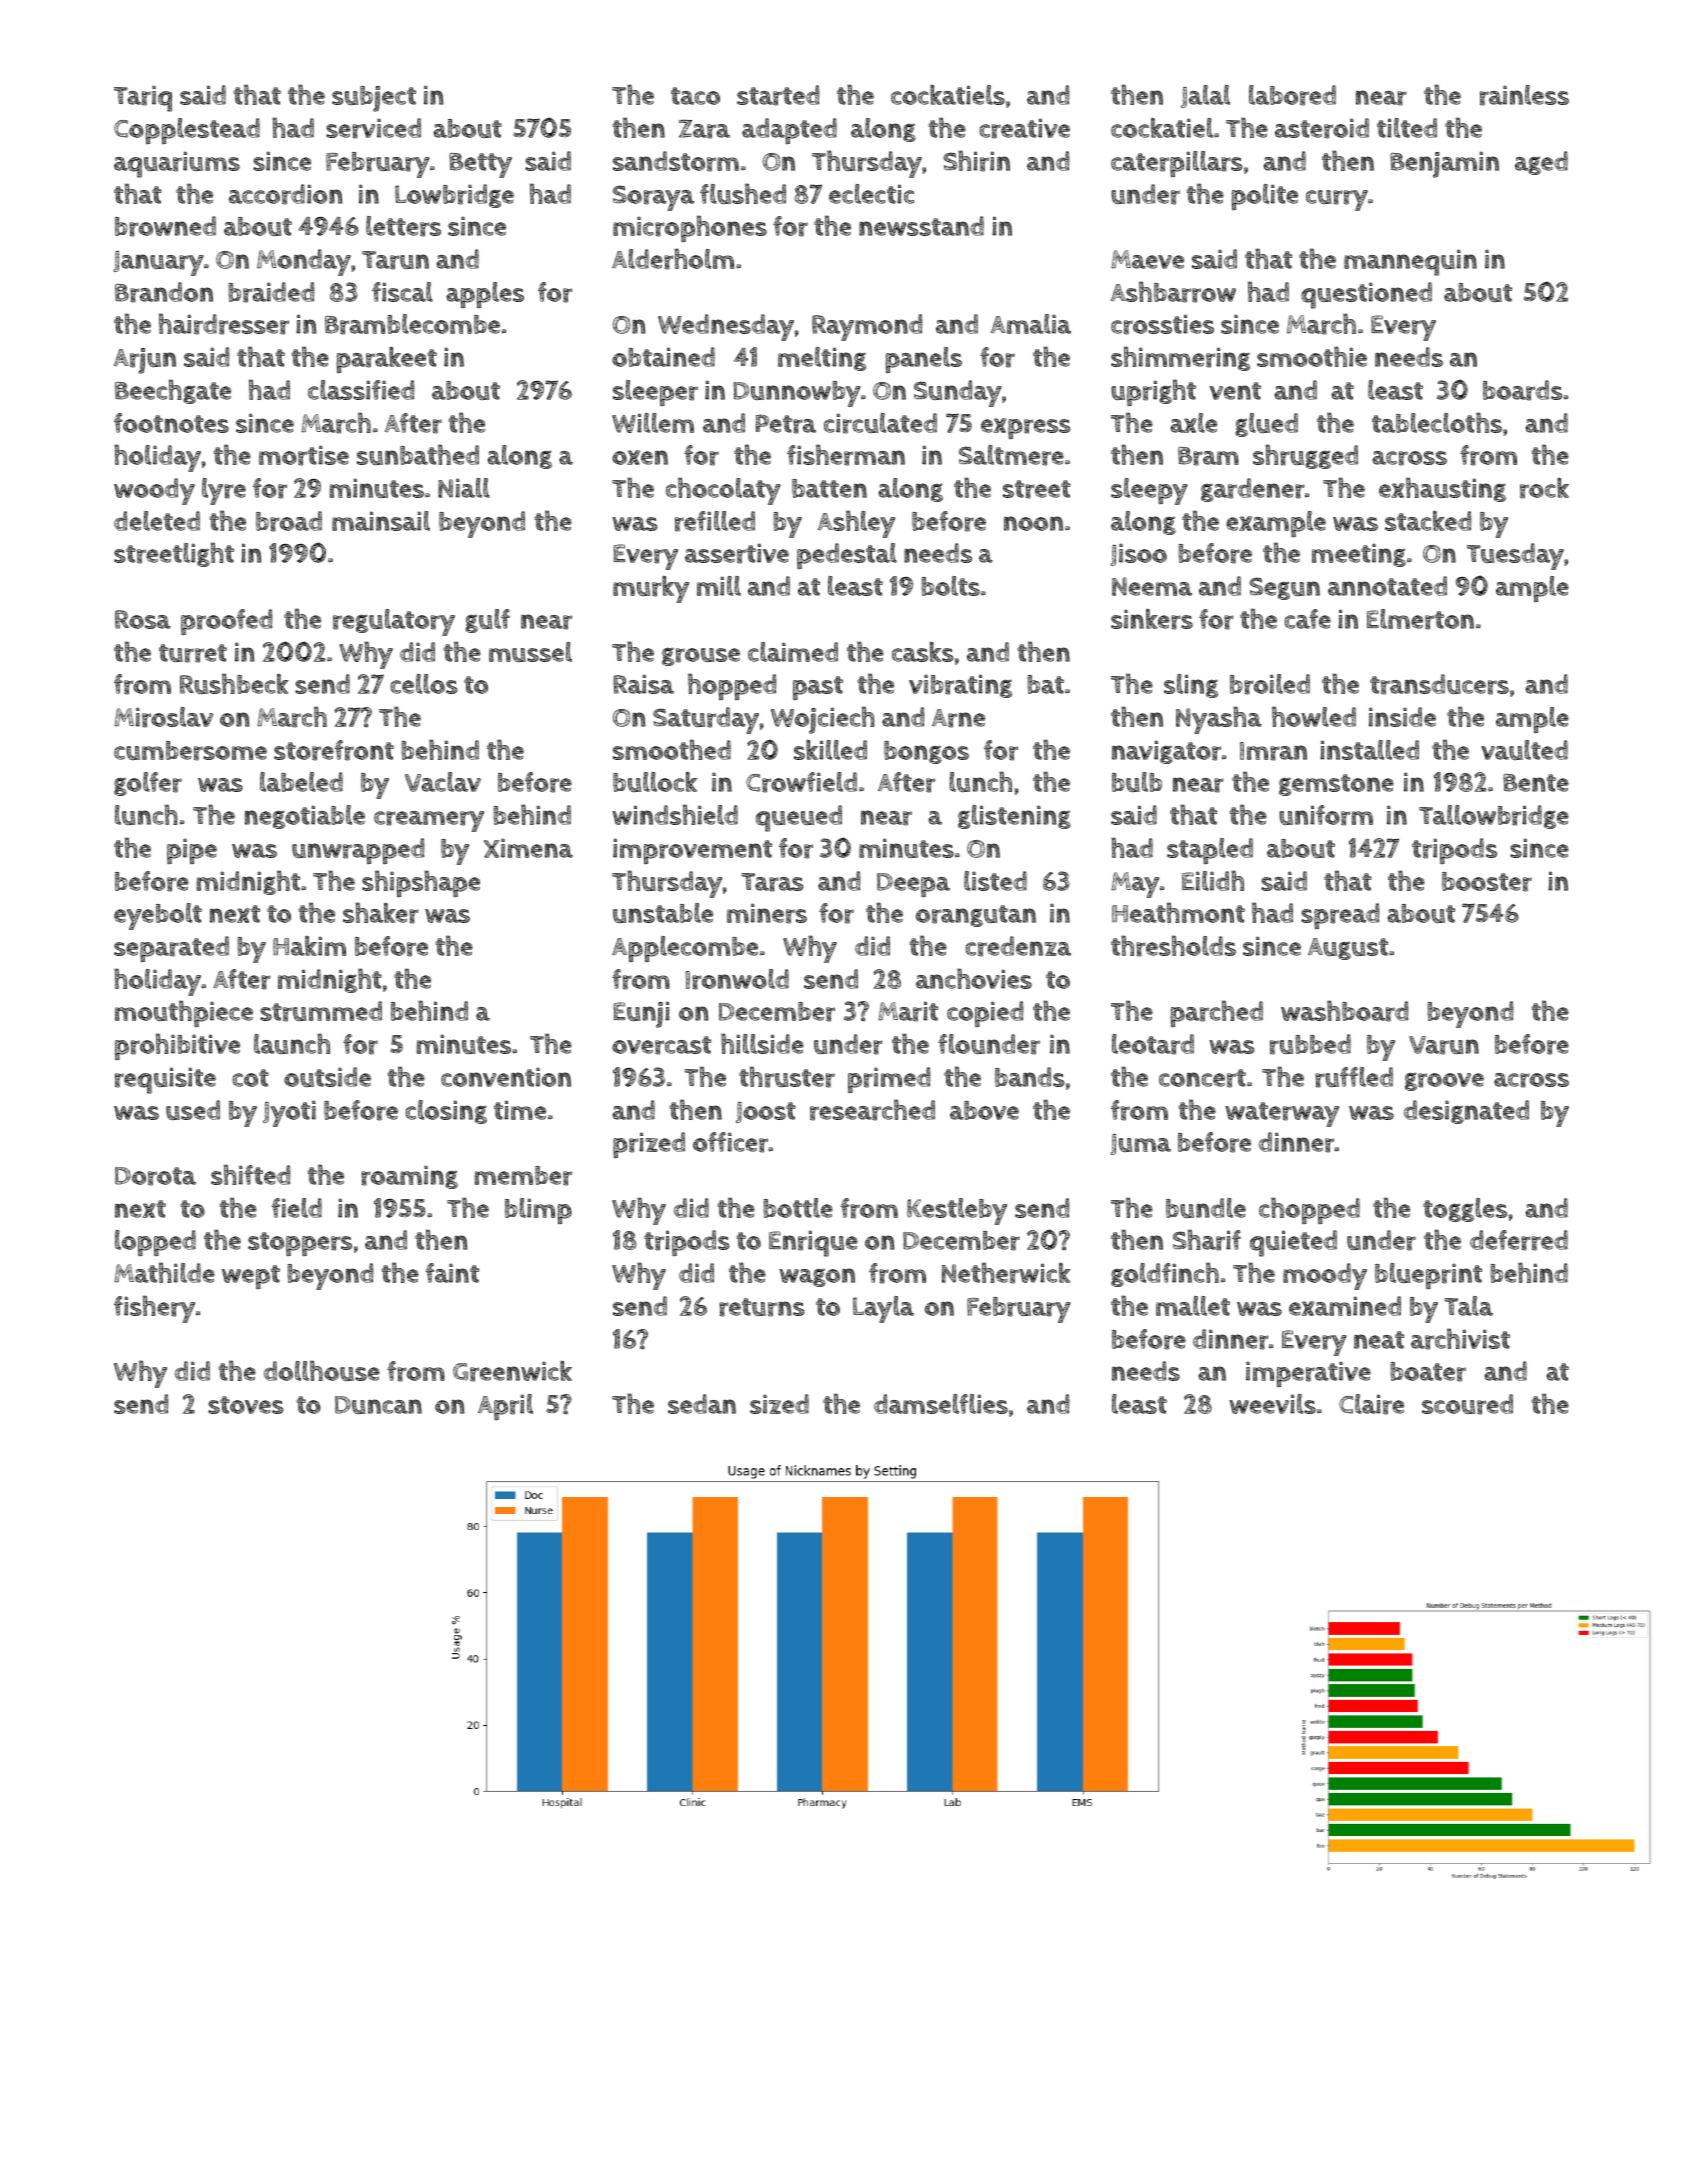 The image size is (1683, 2178). I want to click on Amalia, so click(1031, 324).
